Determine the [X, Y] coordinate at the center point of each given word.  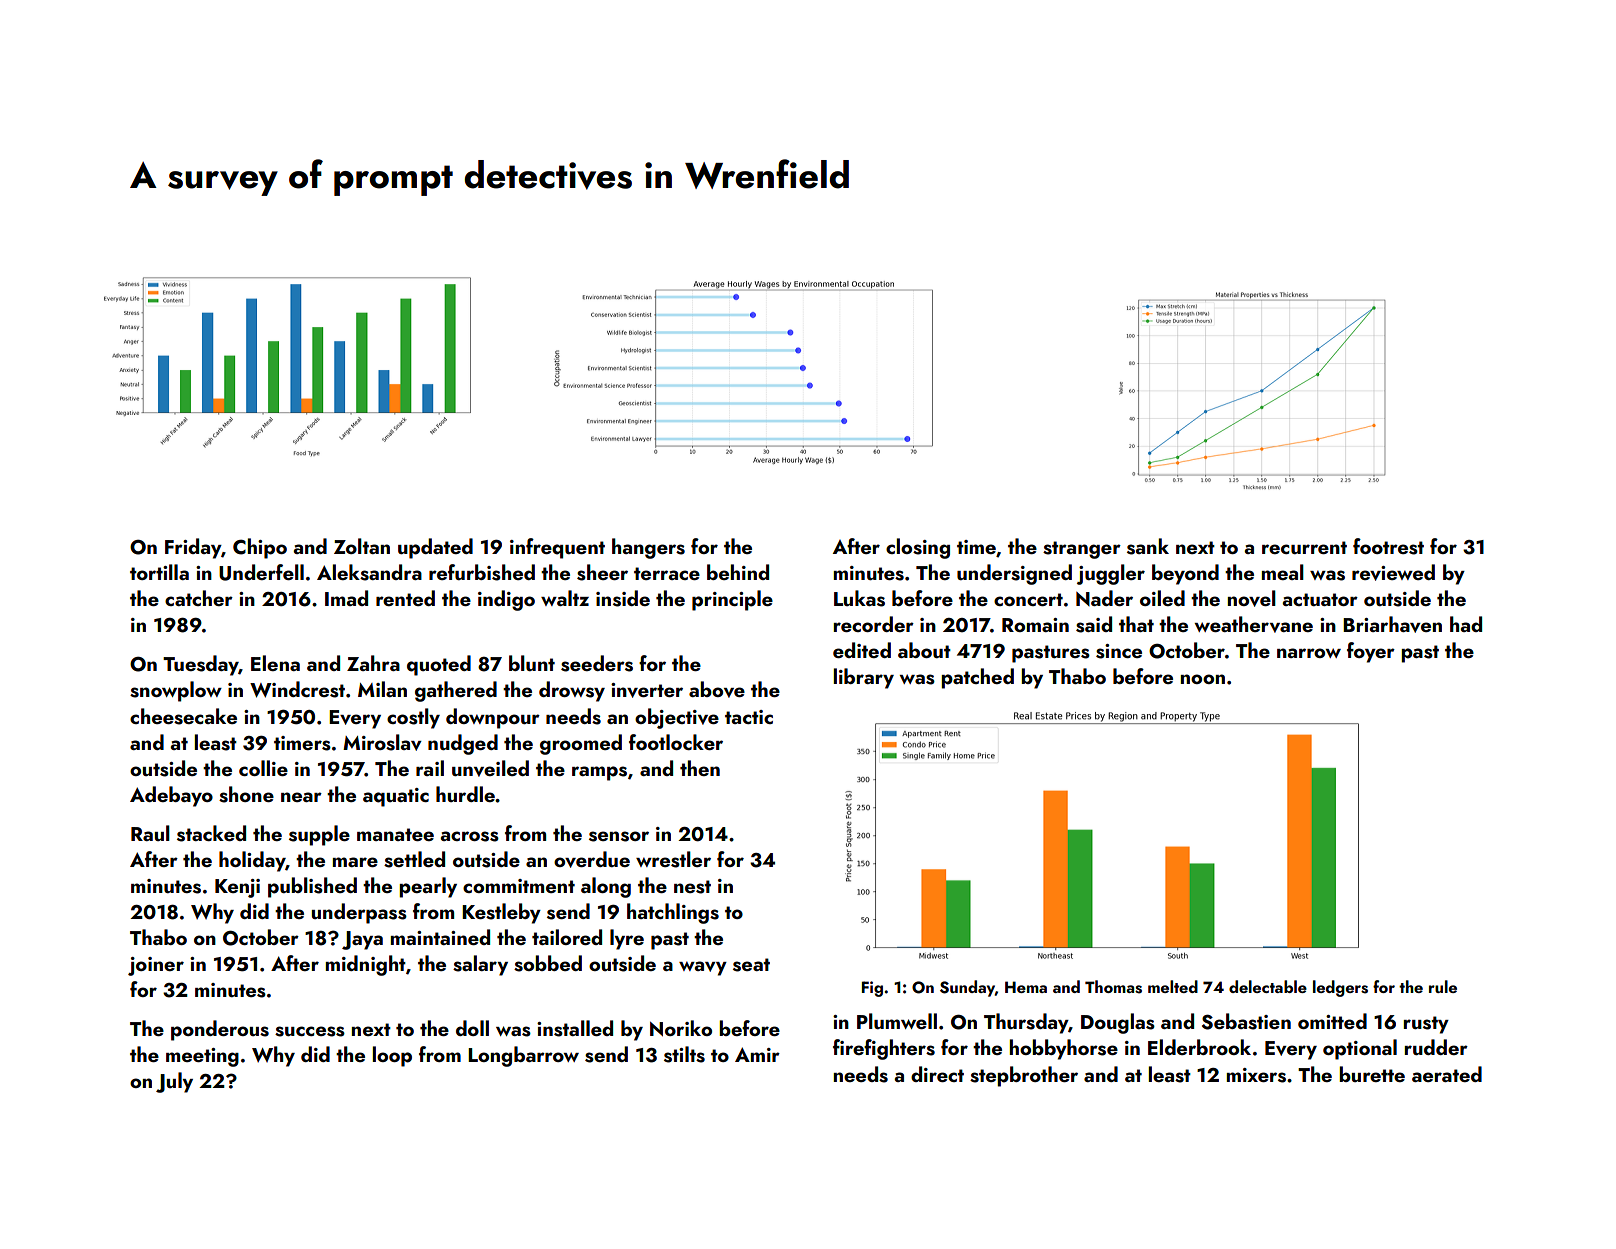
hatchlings [673, 913]
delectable [1268, 986]
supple [319, 835]
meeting [202, 1057]
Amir [757, 1054]
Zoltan [362, 546]
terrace [667, 573]
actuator [1320, 599]
